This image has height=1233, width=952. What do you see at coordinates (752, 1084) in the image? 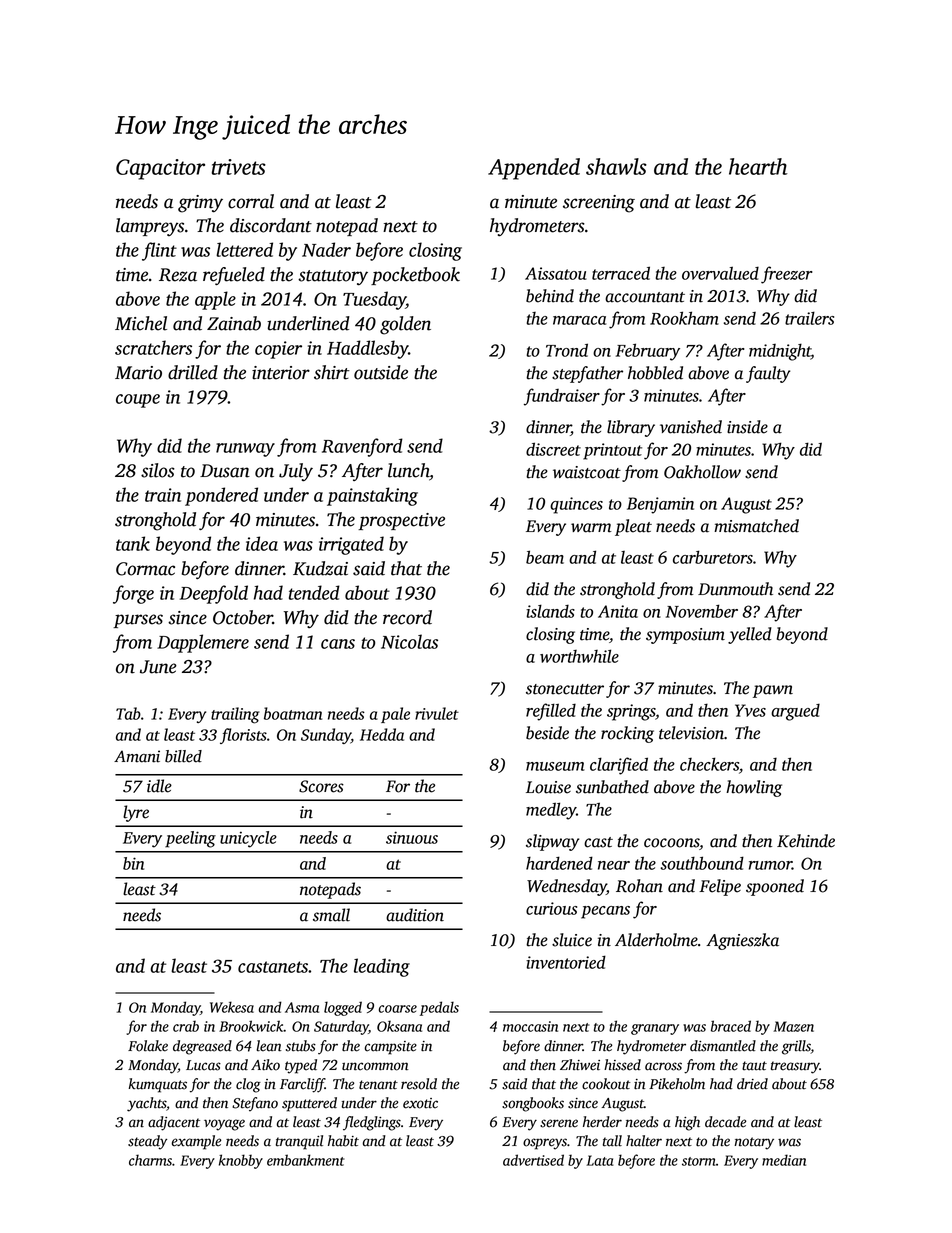
I see `dried` at bounding box center [752, 1084].
